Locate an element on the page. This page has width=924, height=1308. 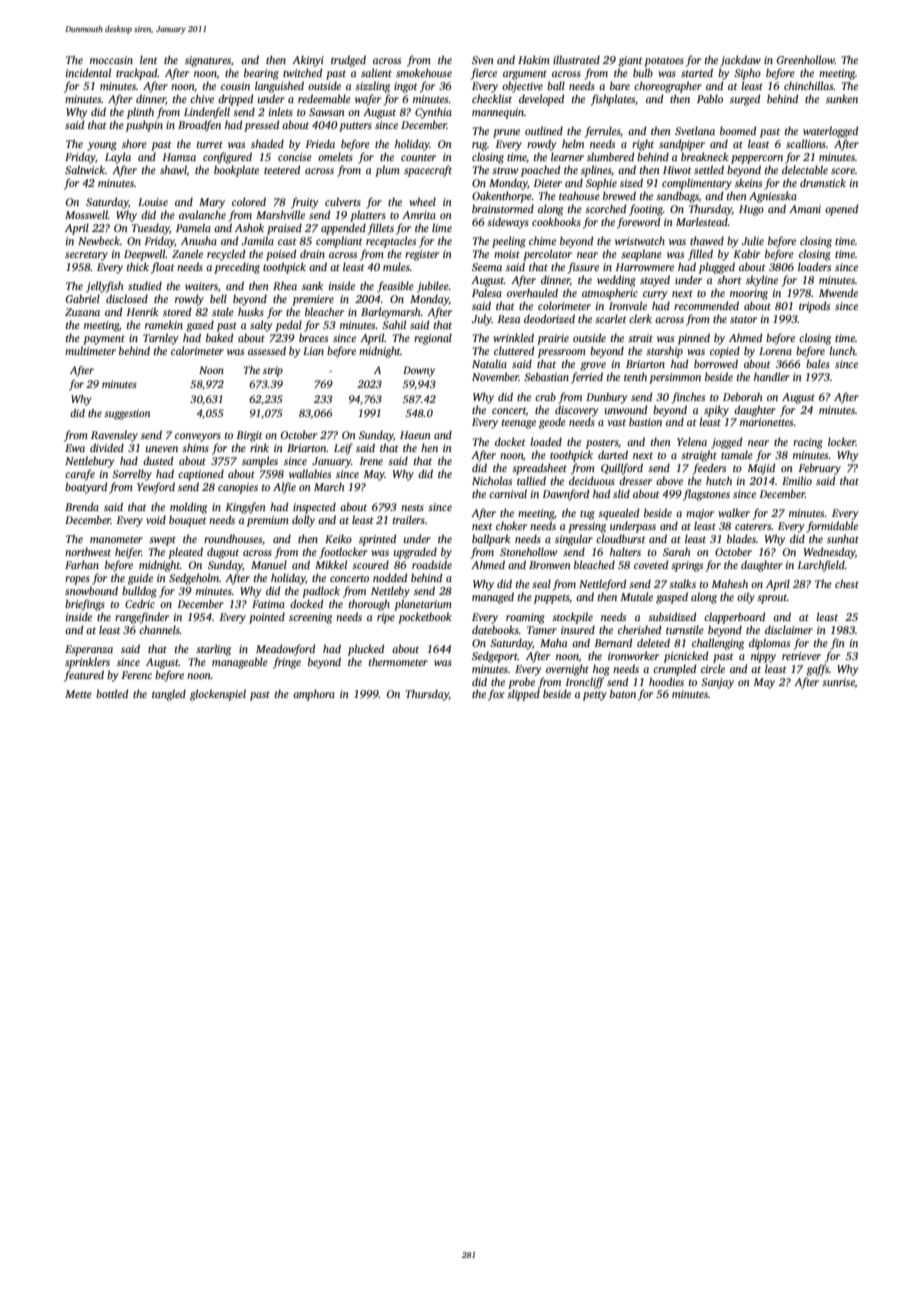
Sahil is located at coordinates (394, 324).
